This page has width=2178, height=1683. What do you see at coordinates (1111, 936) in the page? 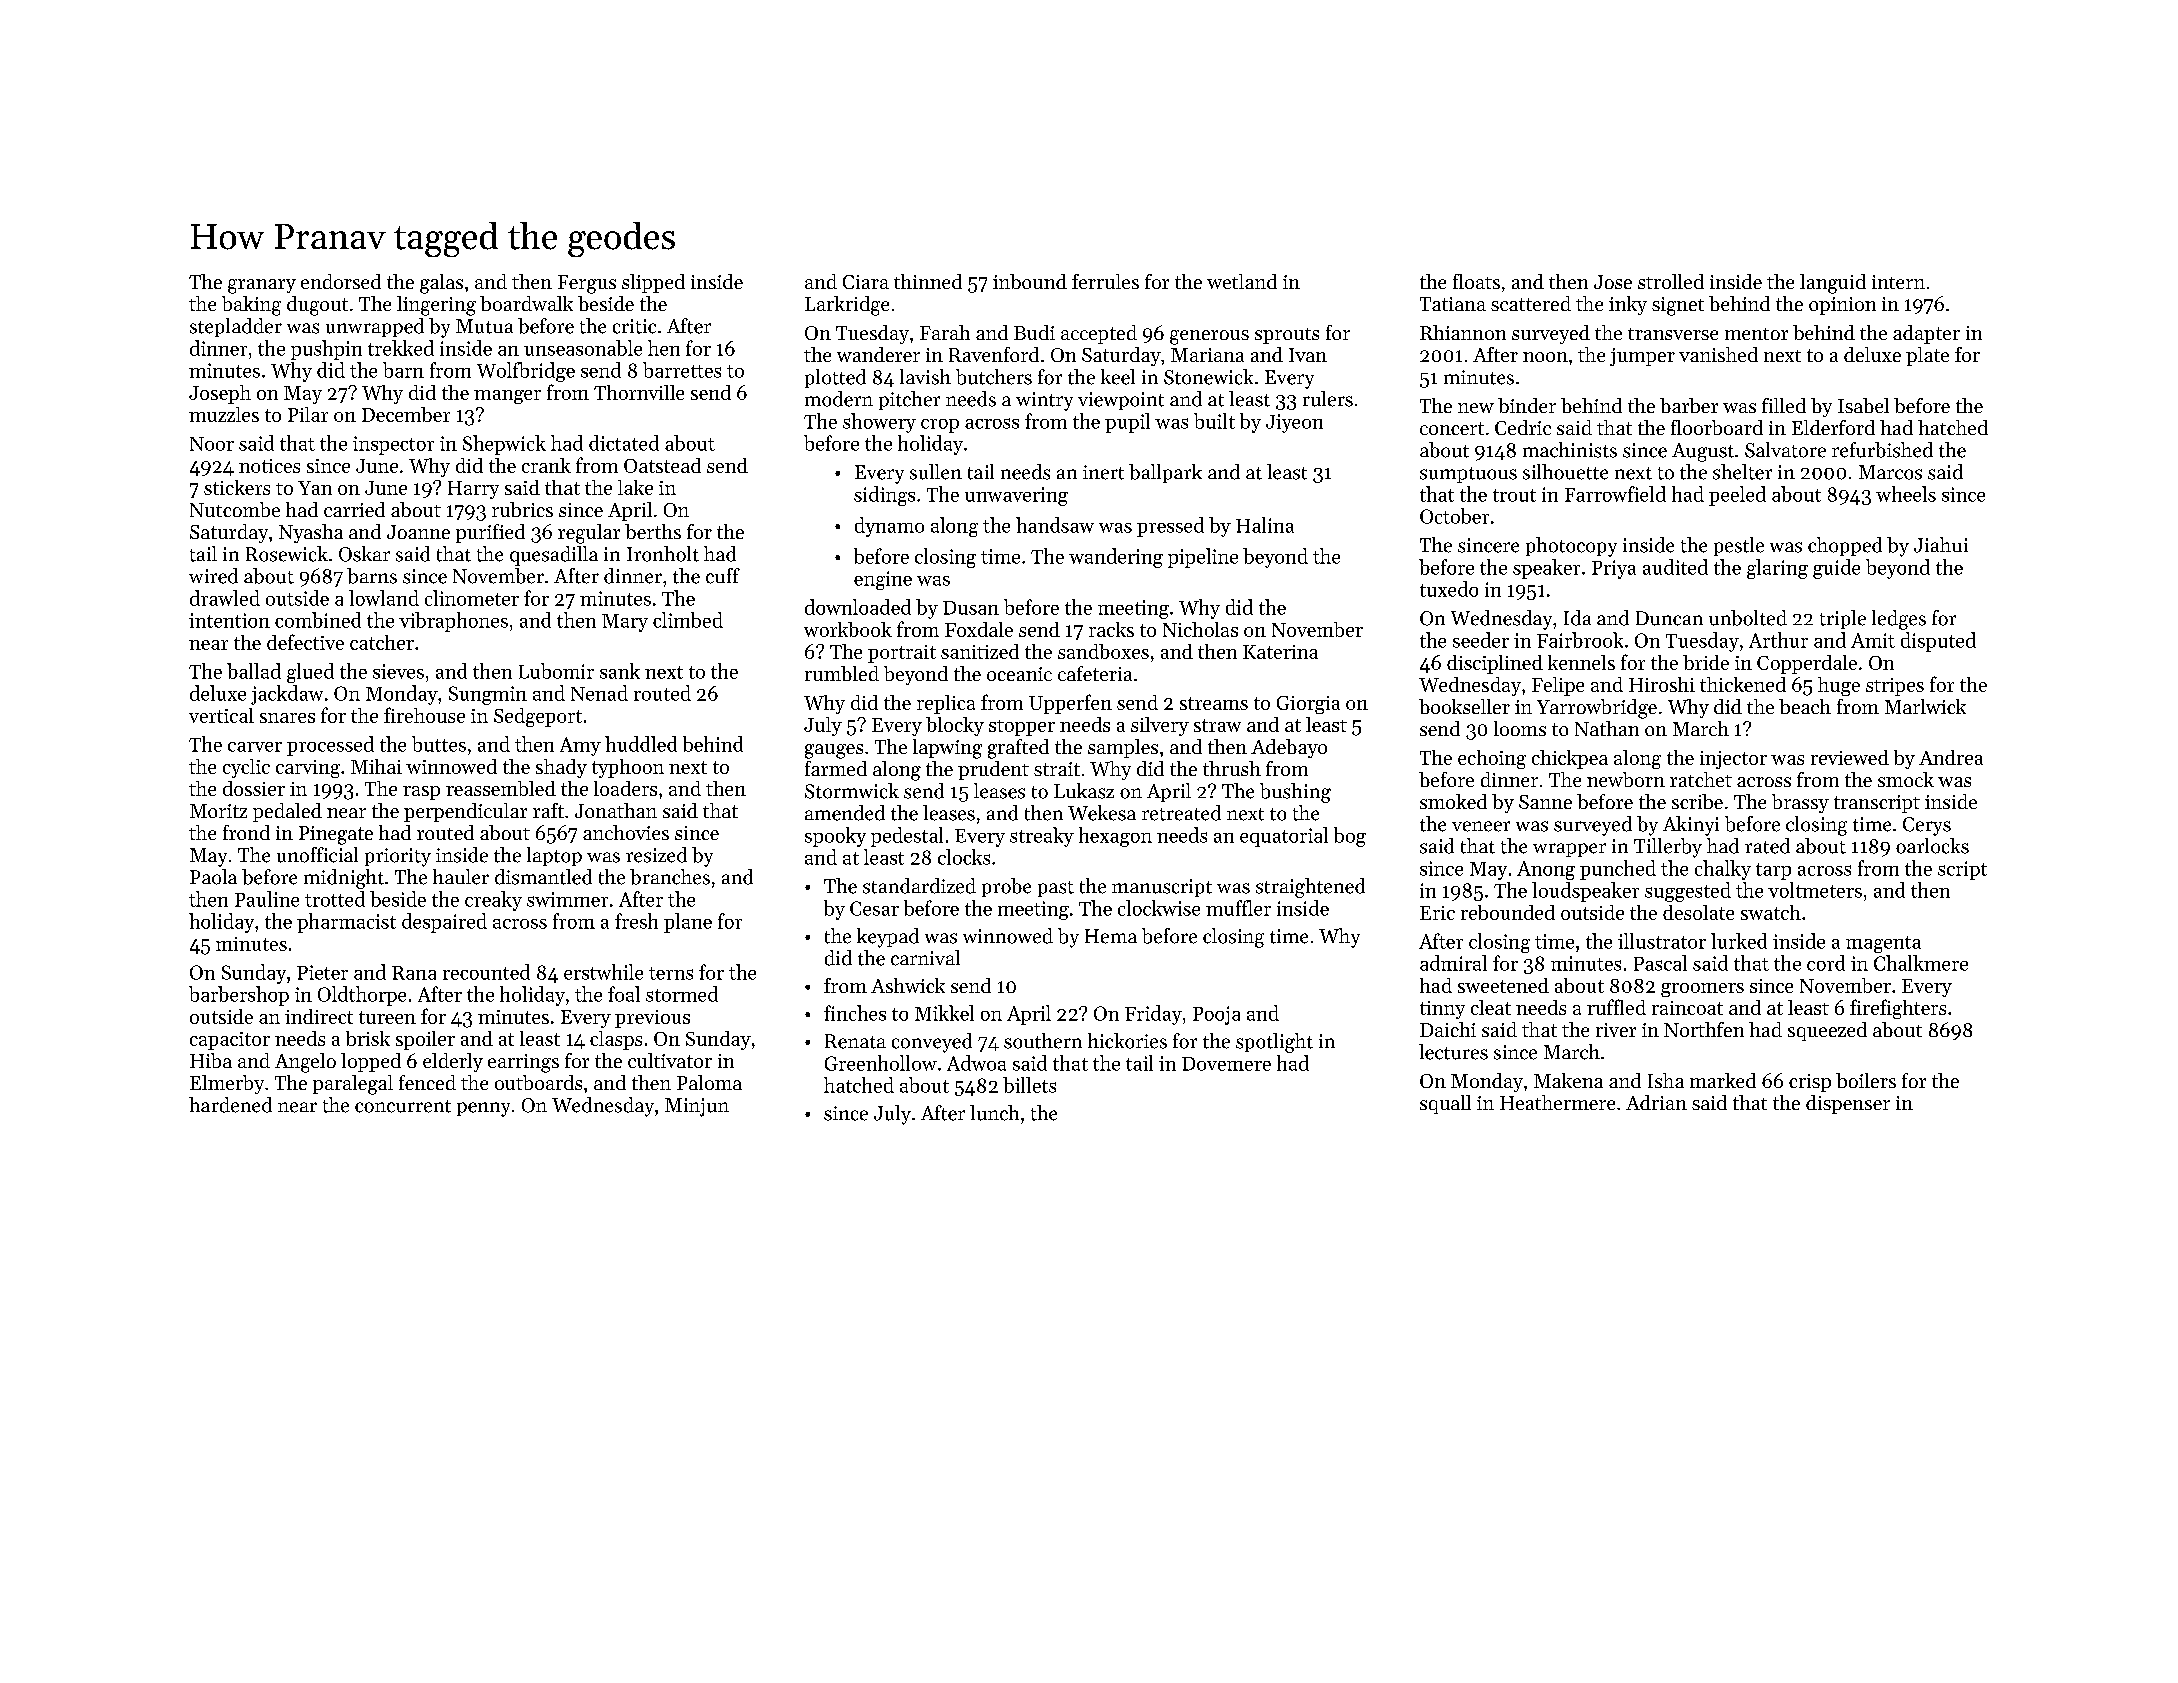
I see `Hema` at bounding box center [1111, 936].
